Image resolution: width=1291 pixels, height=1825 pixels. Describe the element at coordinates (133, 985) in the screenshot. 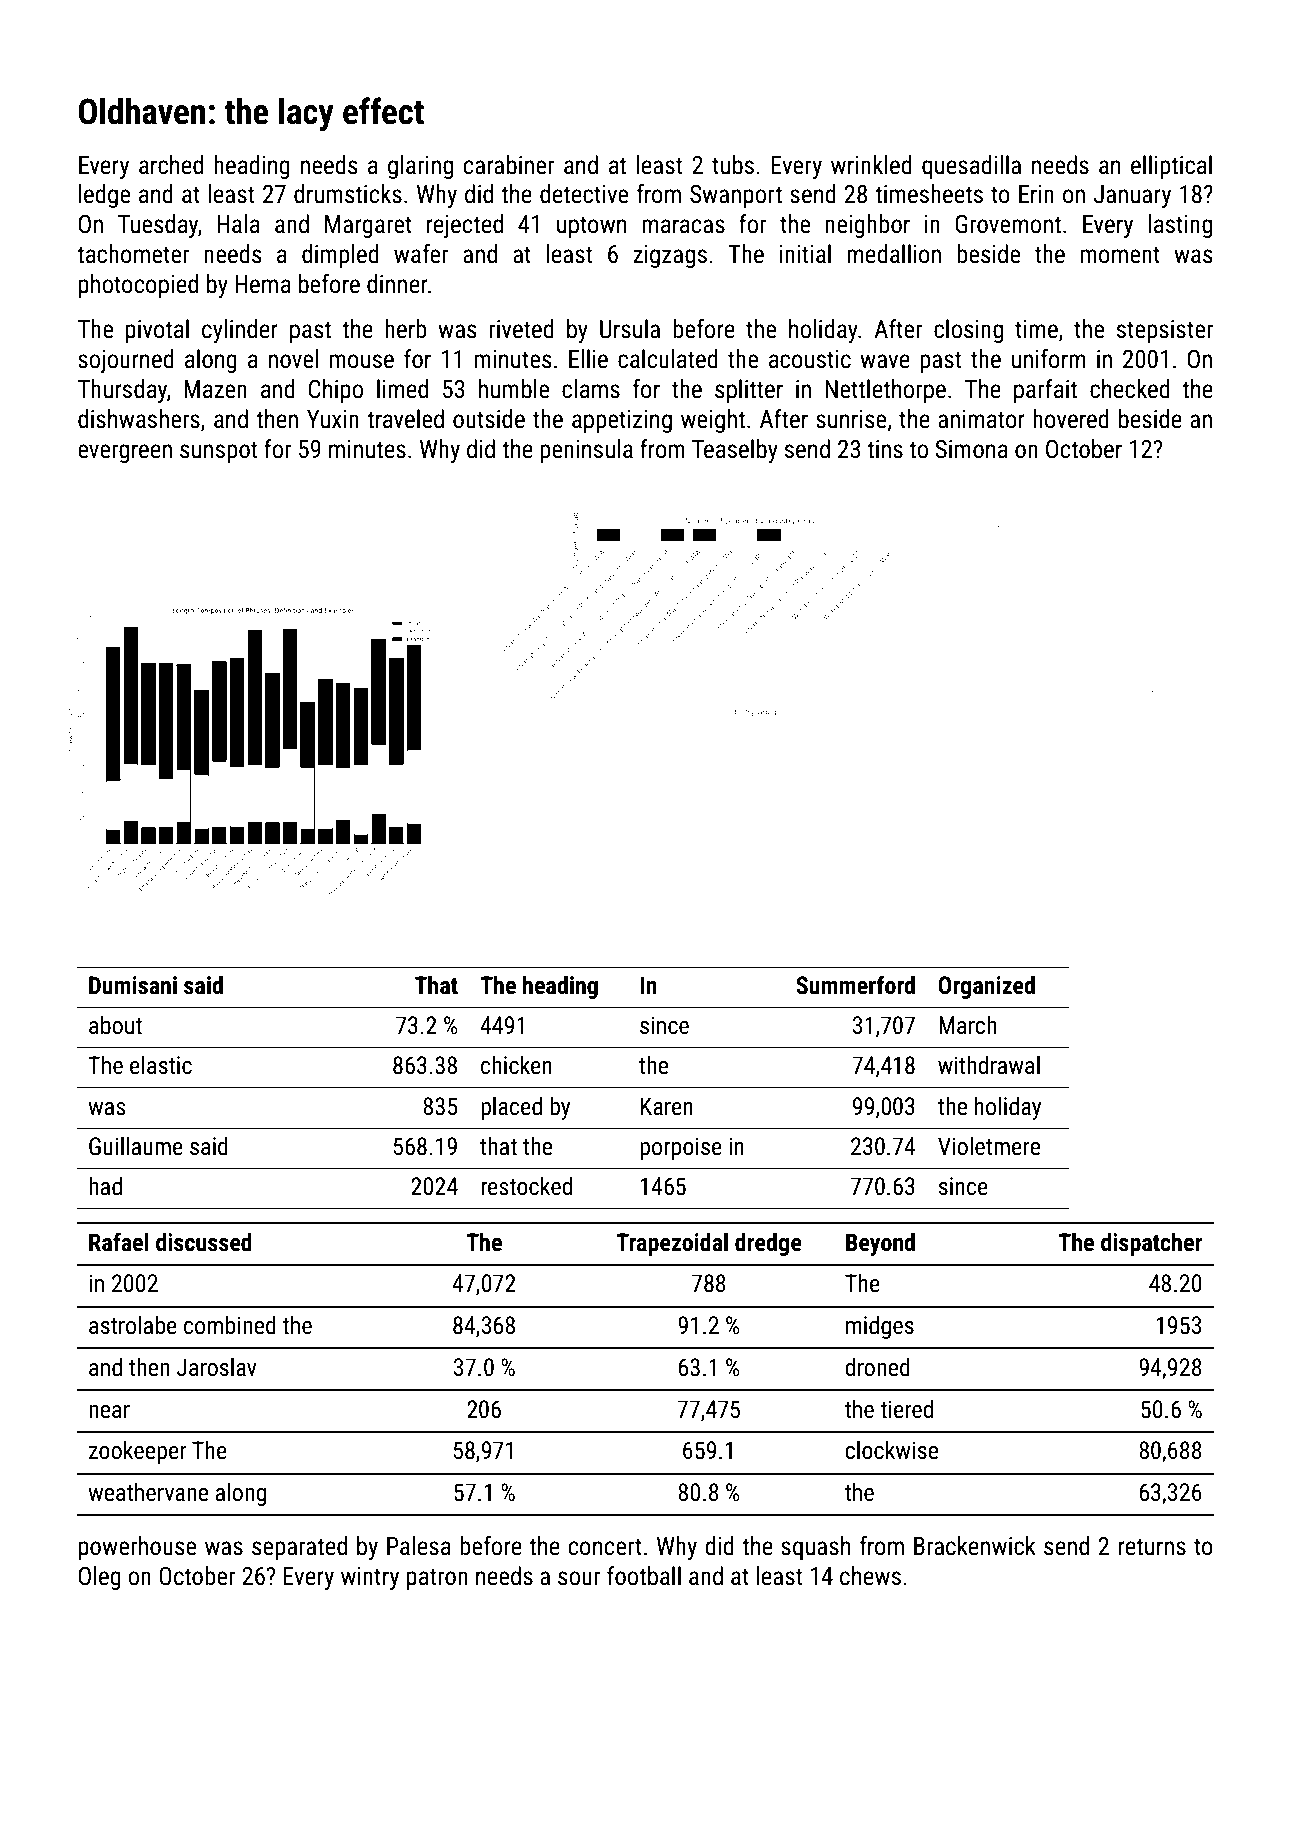

I see `Dumisani` at that location.
